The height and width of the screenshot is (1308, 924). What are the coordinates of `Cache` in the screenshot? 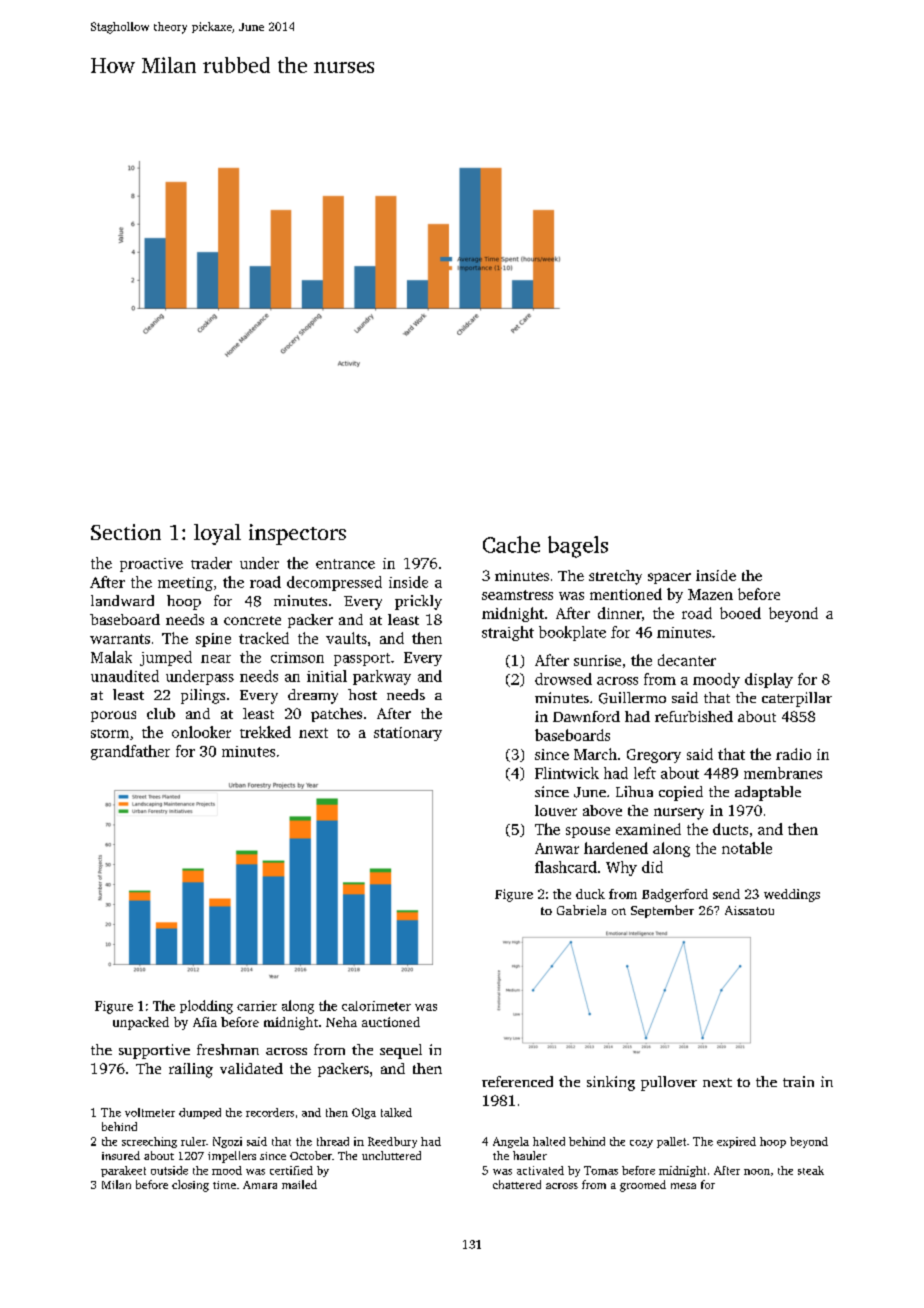 It's located at (511, 544).
